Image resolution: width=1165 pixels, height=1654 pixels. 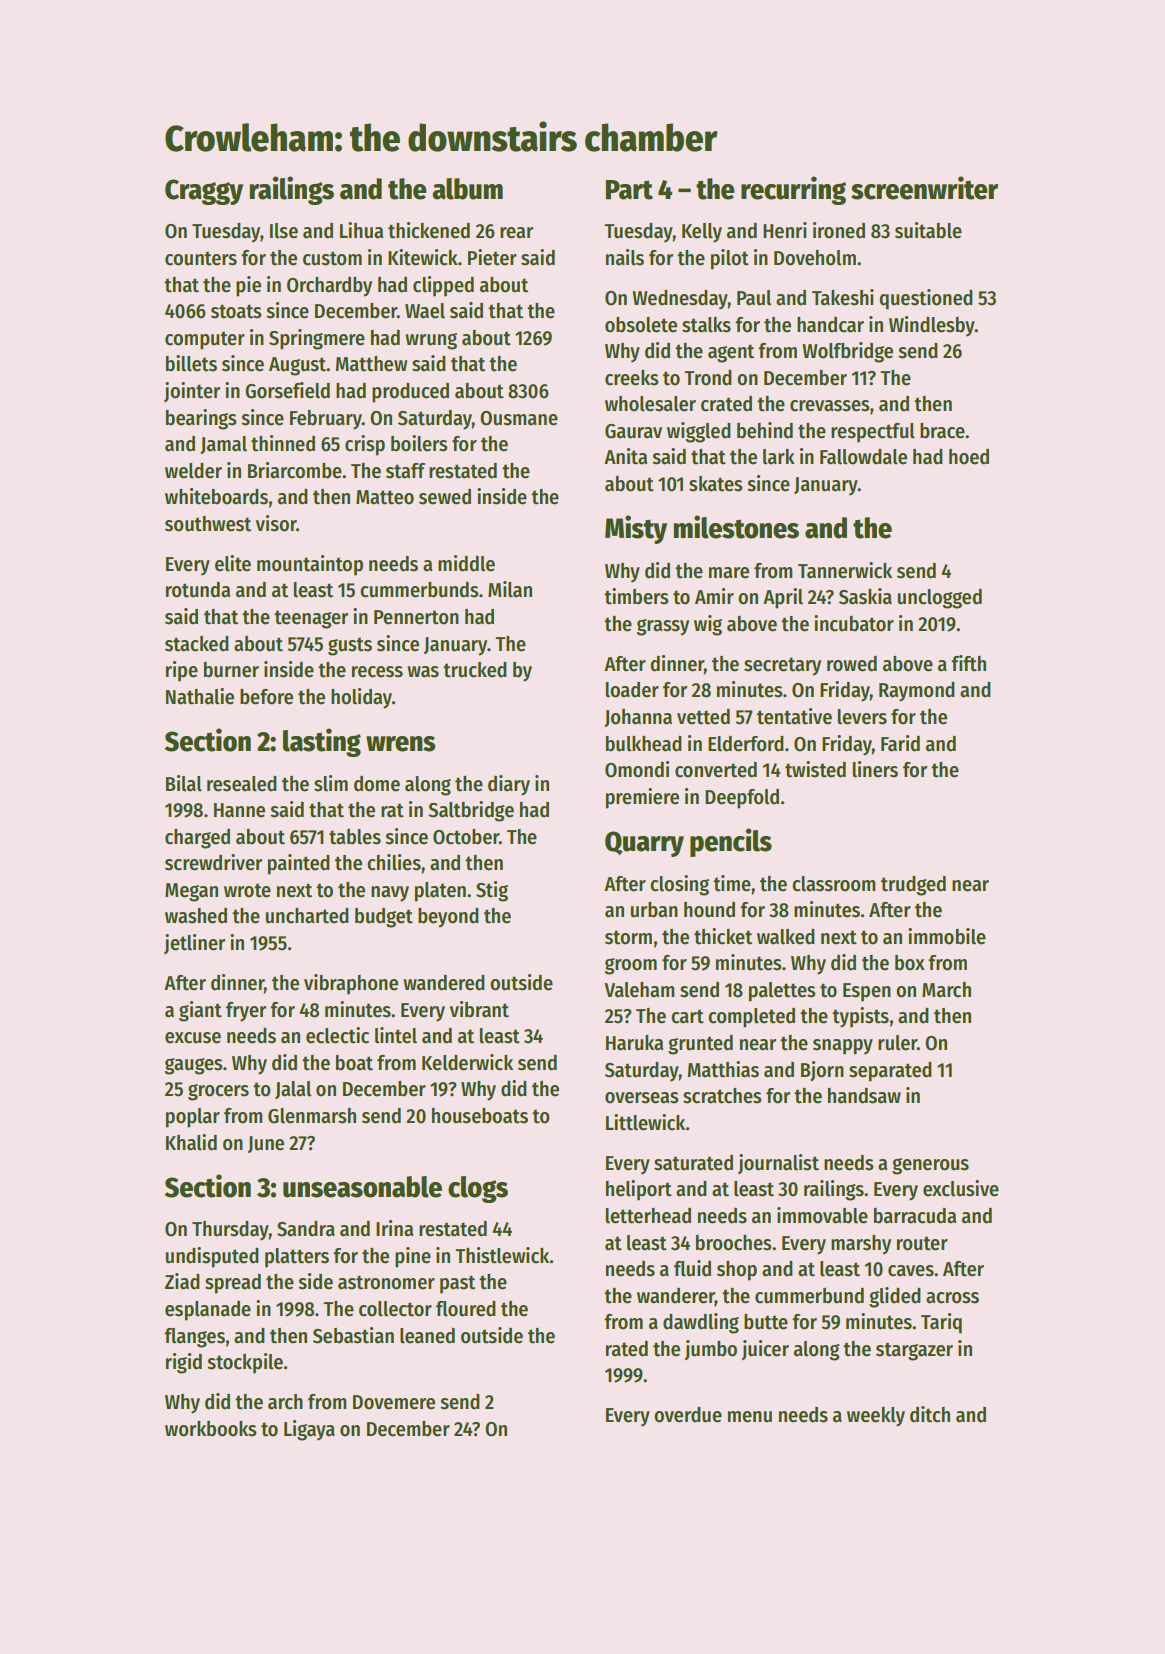 I want to click on Henri, so click(x=785, y=230).
